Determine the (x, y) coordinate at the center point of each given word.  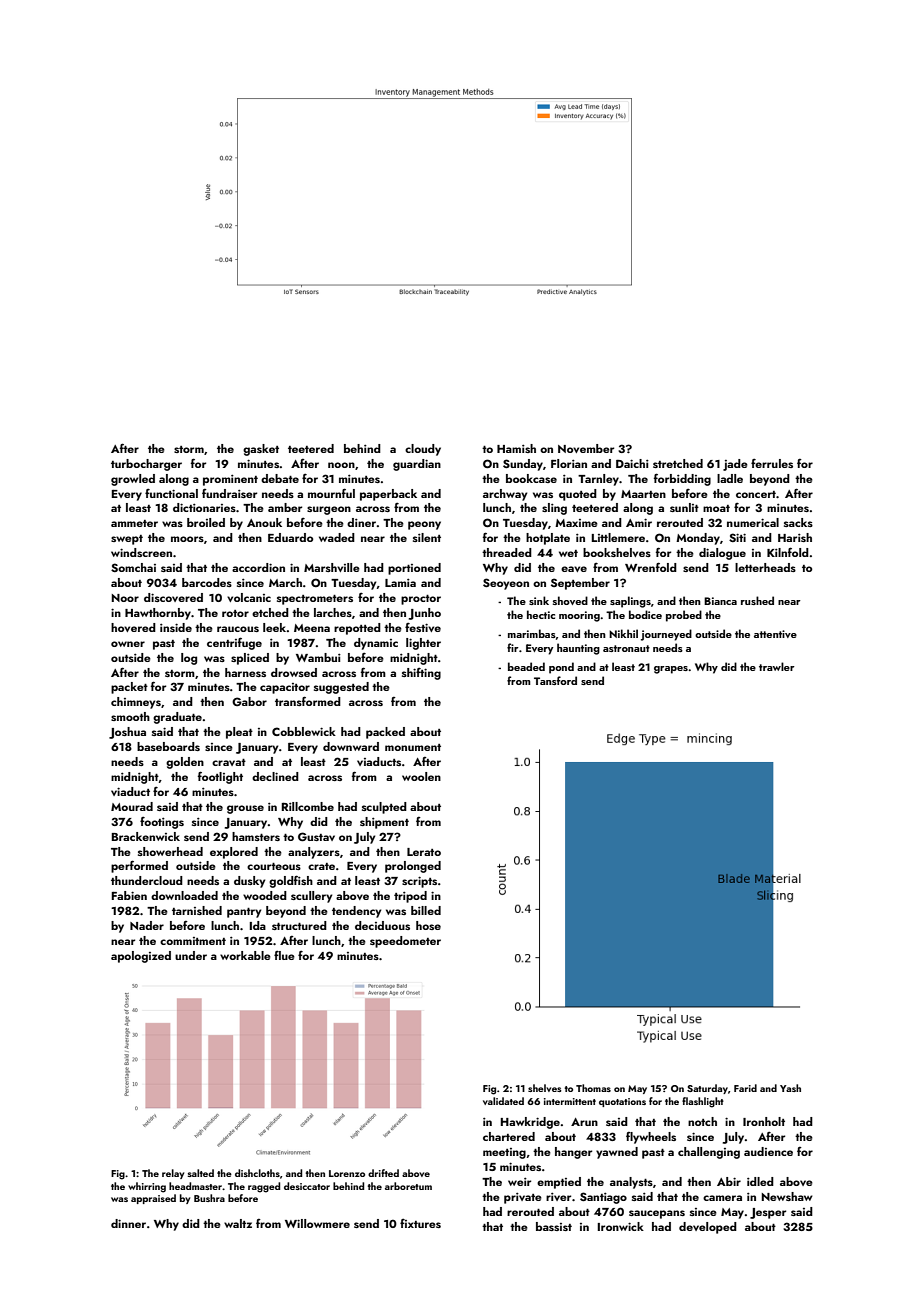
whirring (147, 1187)
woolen (421, 776)
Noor (125, 598)
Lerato (424, 852)
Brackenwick (146, 836)
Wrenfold (651, 567)
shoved (570, 600)
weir (519, 1182)
